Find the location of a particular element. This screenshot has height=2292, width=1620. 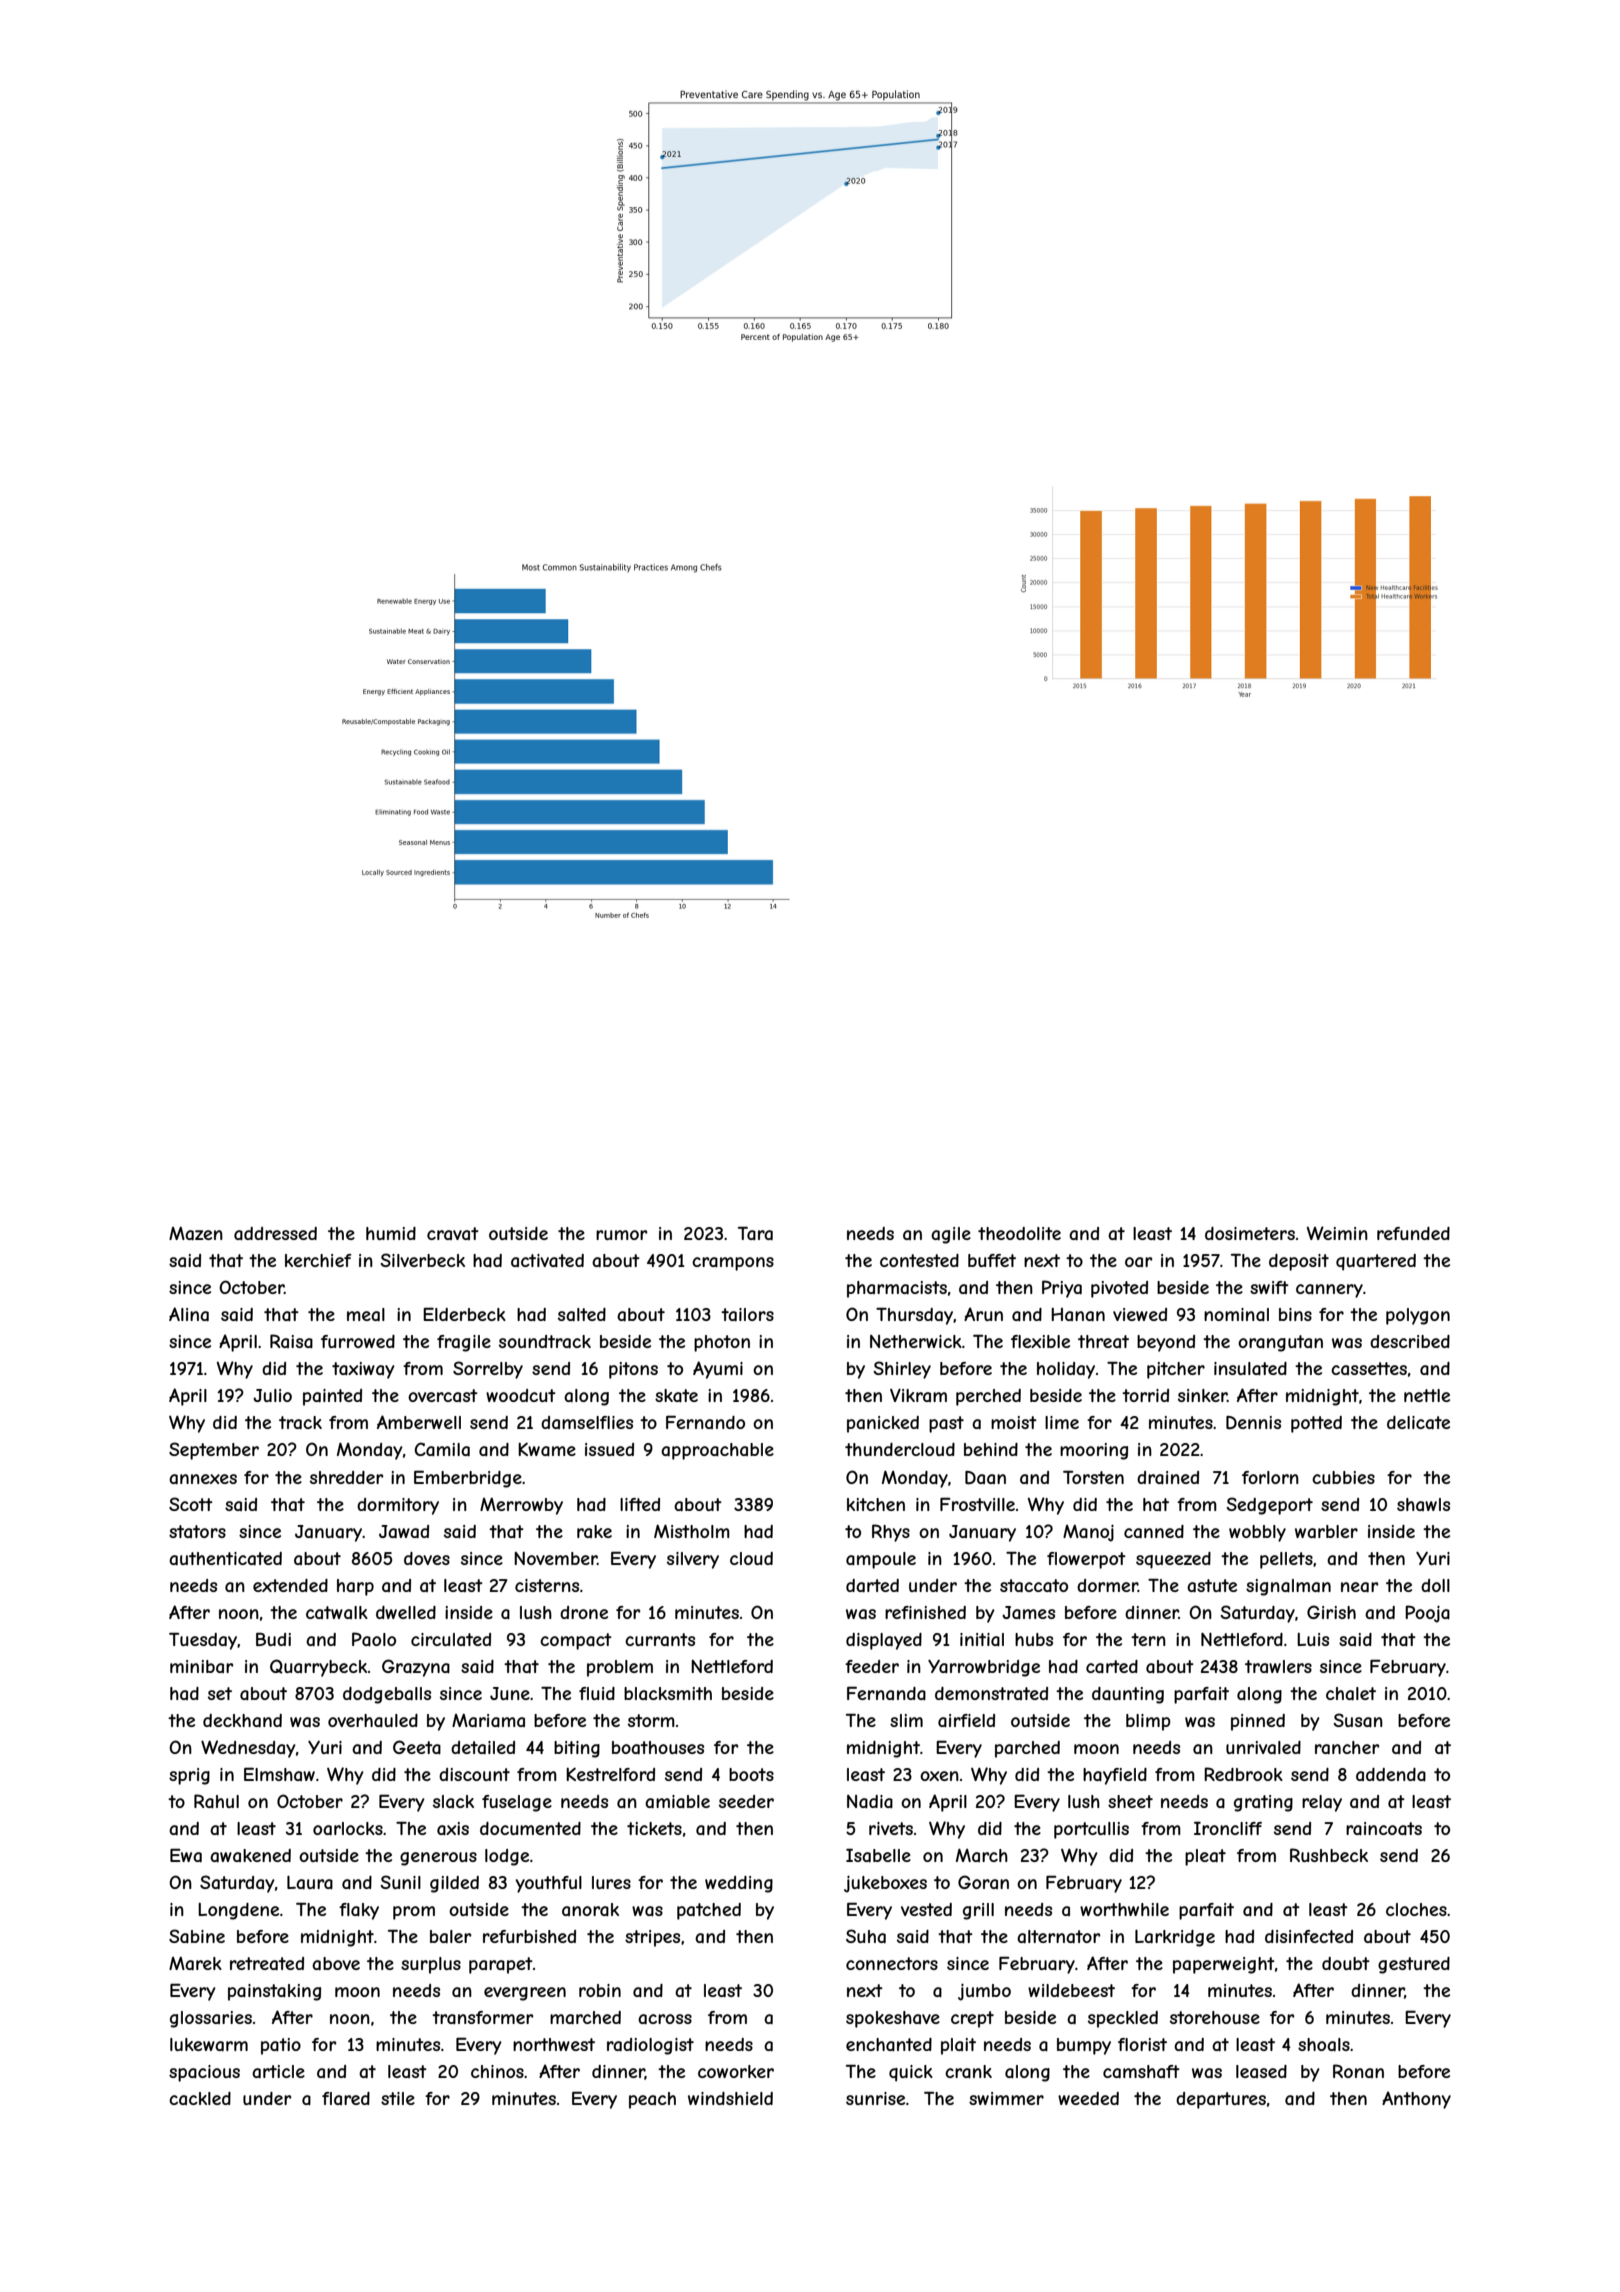

shawls is located at coordinates (1423, 1504).
